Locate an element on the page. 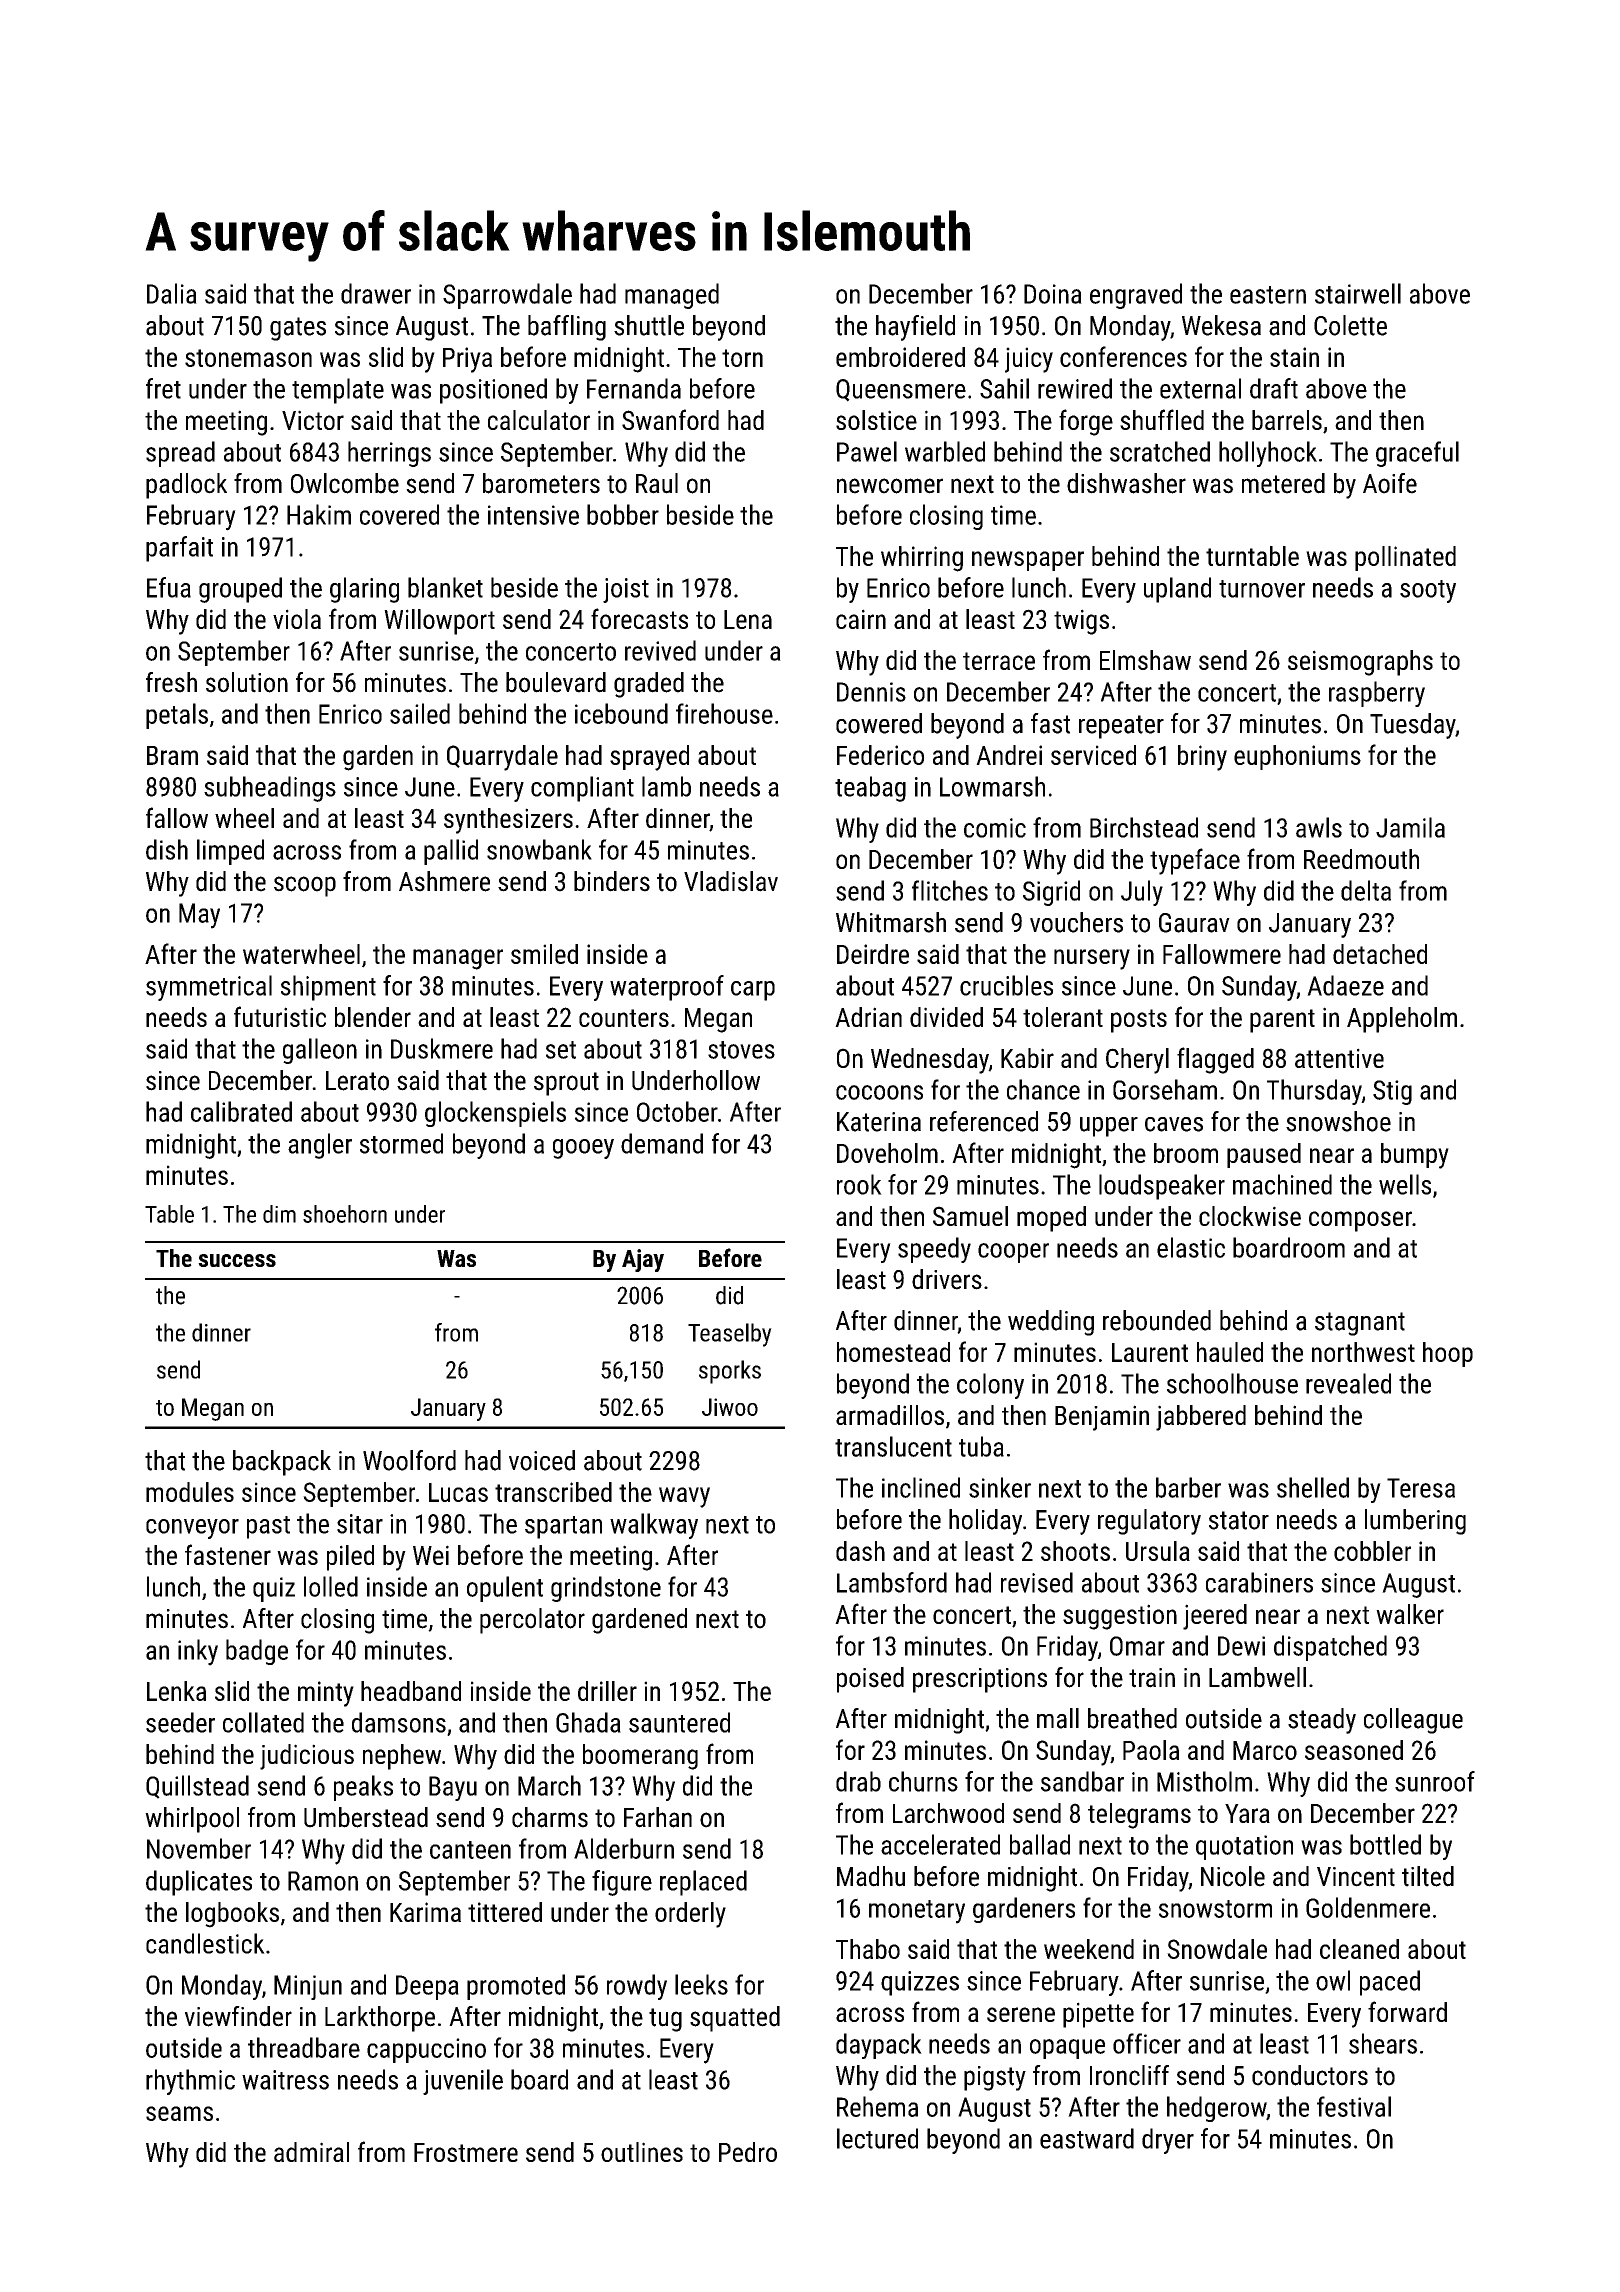 This page has width=1620, height=2292. success is located at coordinates (237, 1260).
